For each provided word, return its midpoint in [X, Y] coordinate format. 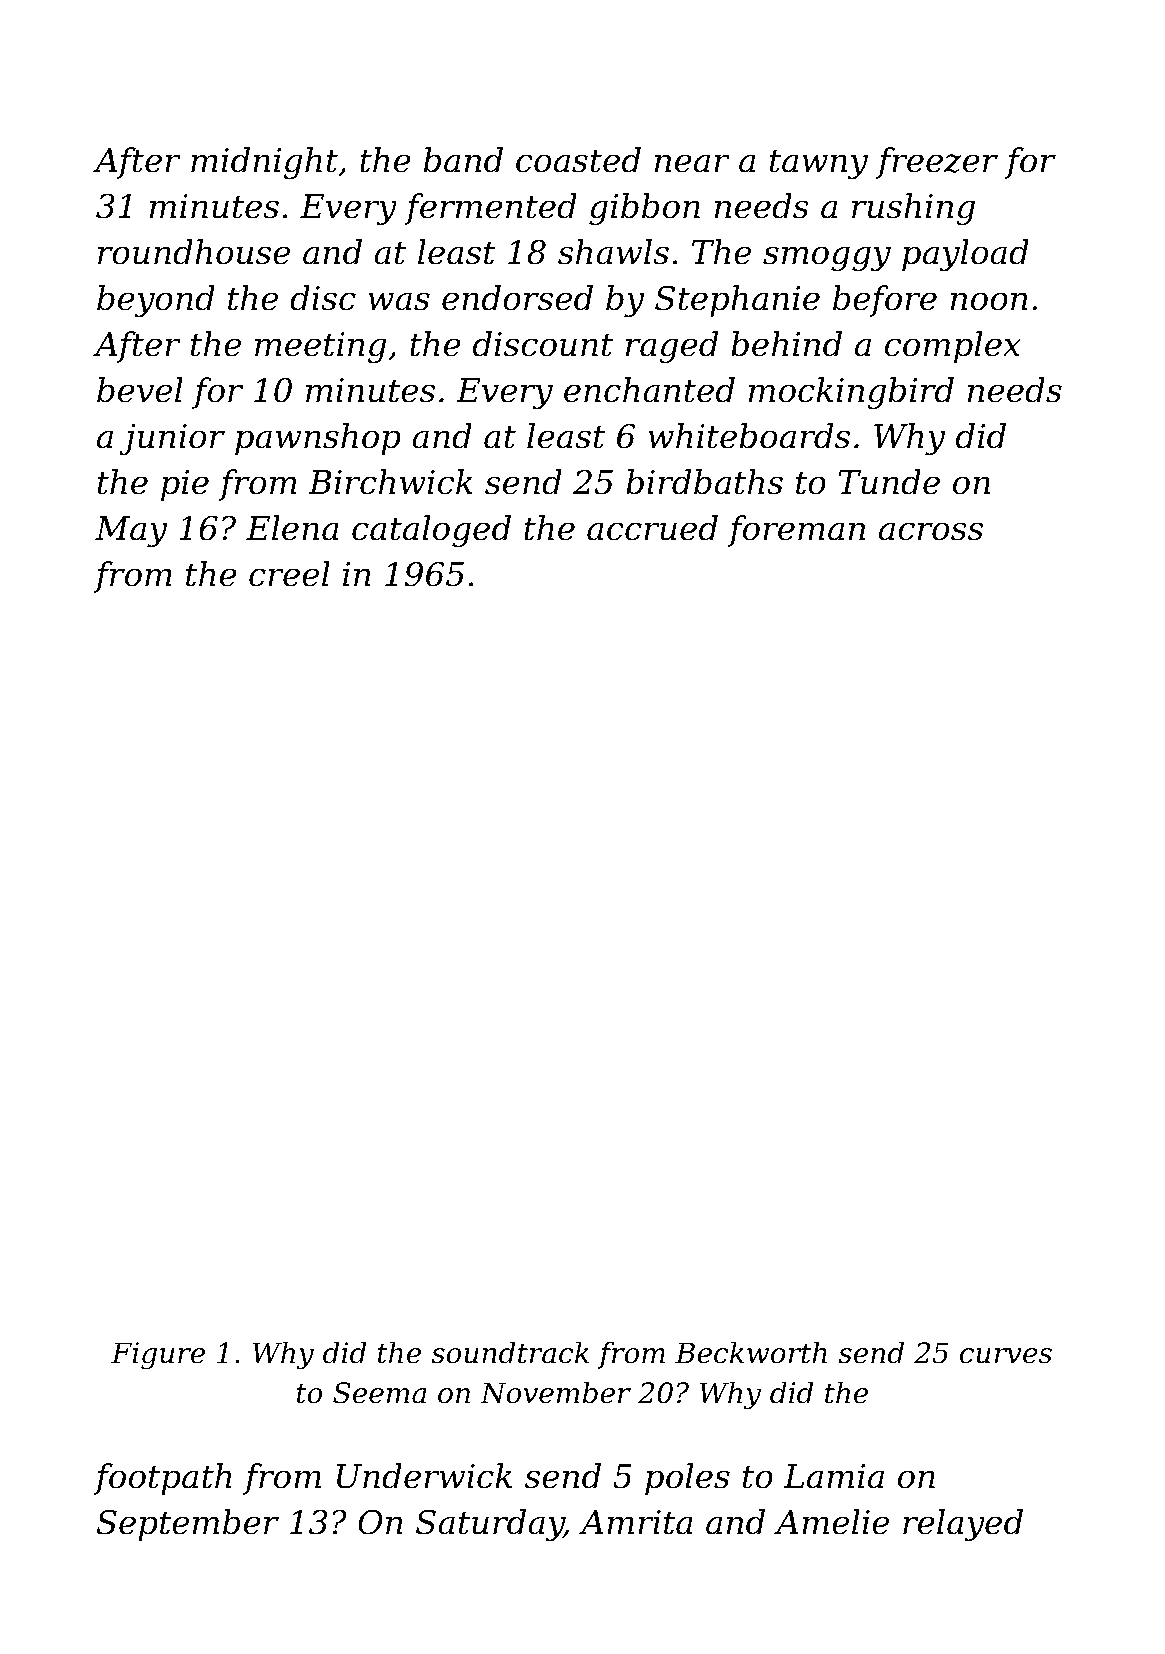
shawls [613, 252]
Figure [158, 1355]
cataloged [431, 531]
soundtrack [510, 1352]
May [131, 531]
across [931, 531]
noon [989, 301]
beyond [156, 301]
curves [1006, 1356]
